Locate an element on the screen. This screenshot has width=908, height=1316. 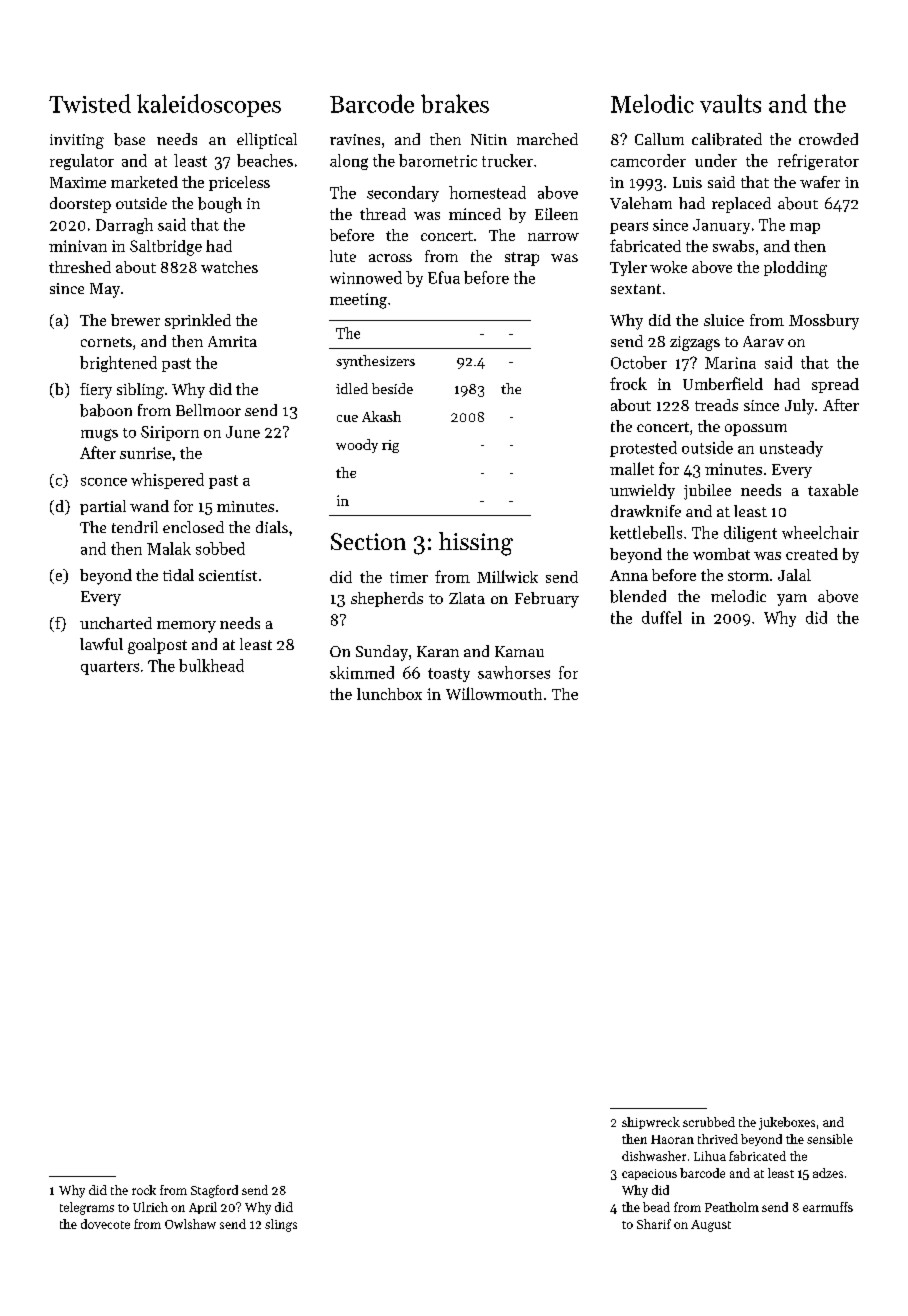
kaleidoscopes is located at coordinates (209, 105).
